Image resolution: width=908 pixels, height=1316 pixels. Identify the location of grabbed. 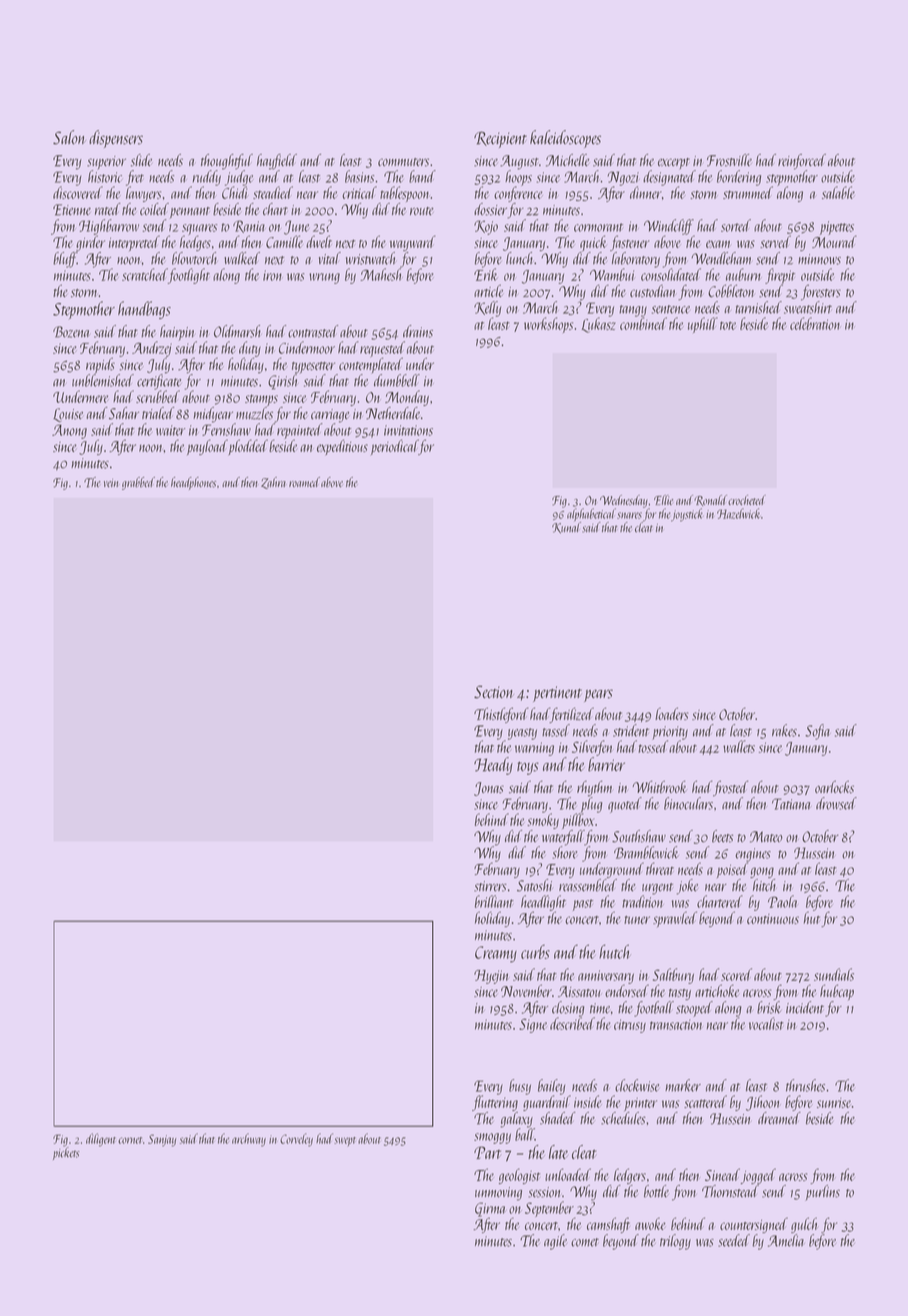
(138, 483).
